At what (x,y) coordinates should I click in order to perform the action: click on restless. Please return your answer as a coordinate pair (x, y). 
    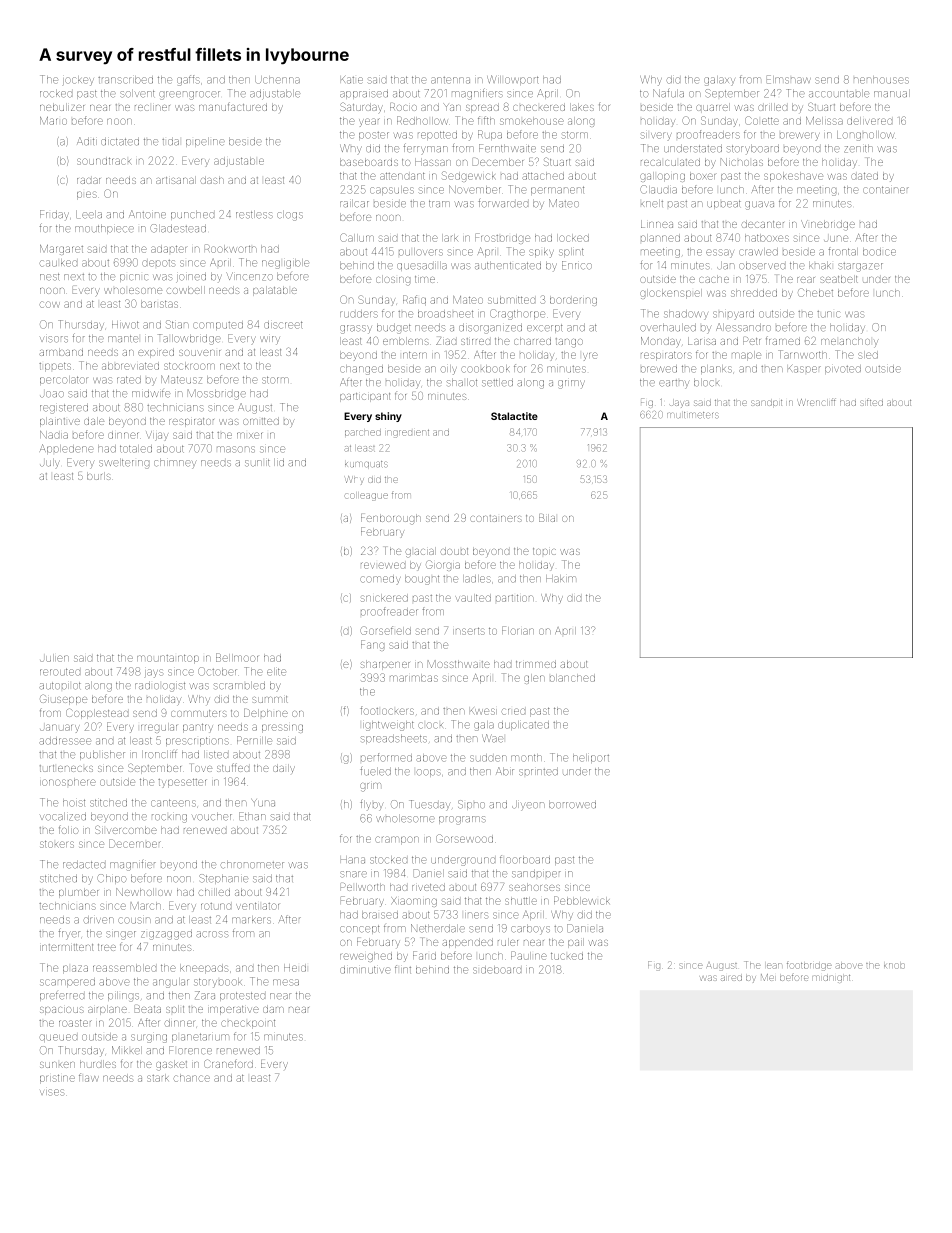
    Looking at the image, I should click on (254, 215).
